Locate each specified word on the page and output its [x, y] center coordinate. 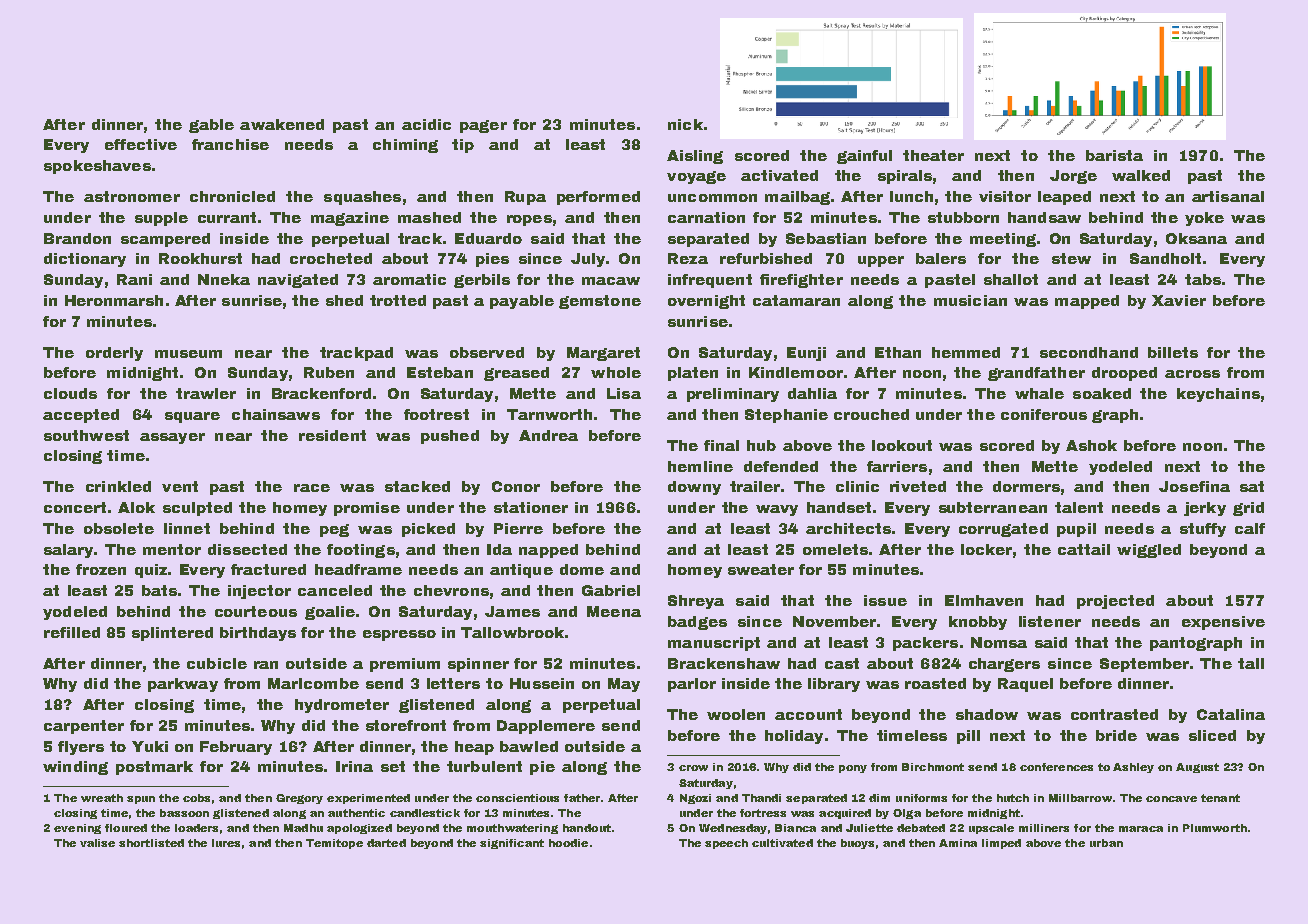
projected [1115, 602]
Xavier [1179, 300]
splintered [172, 634]
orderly [114, 354]
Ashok [1091, 445]
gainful [864, 157]
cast [842, 663]
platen [693, 374]
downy [694, 488]
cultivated [782, 843]
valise [97, 843]
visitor [1005, 196]
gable [211, 126]
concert [75, 507]
